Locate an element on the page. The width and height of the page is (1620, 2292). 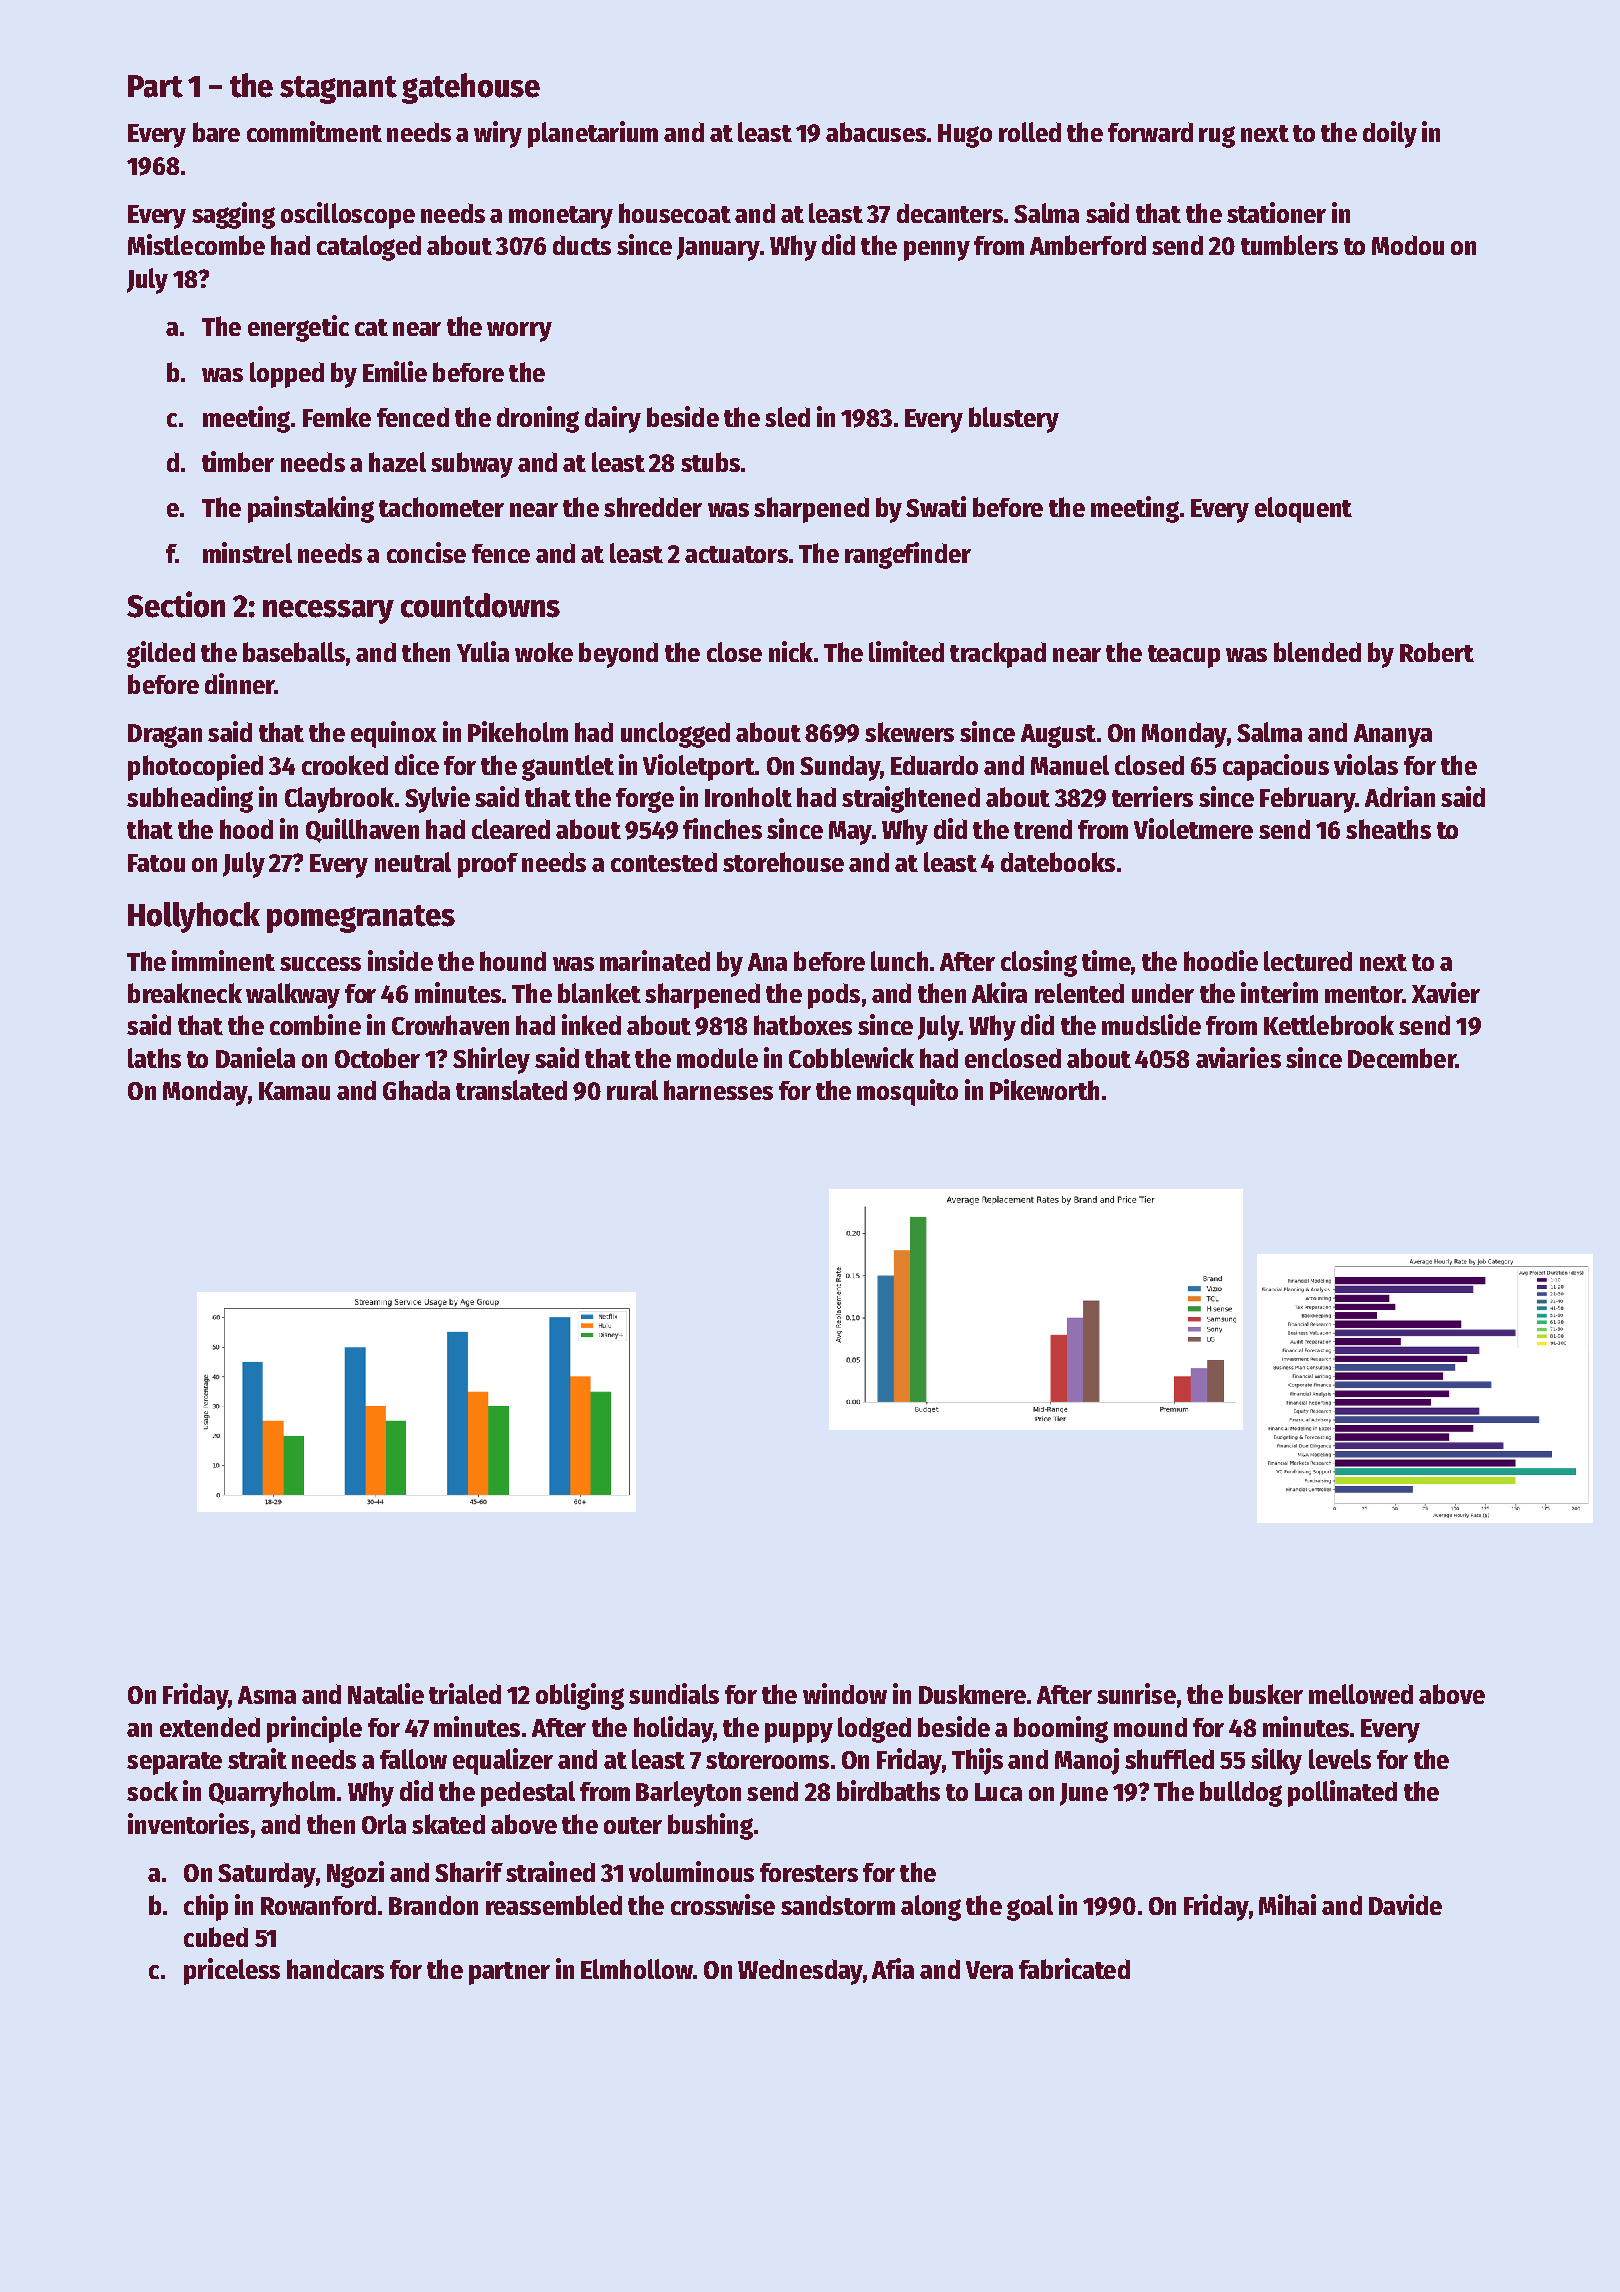
mentor is located at coordinates (1363, 994).
